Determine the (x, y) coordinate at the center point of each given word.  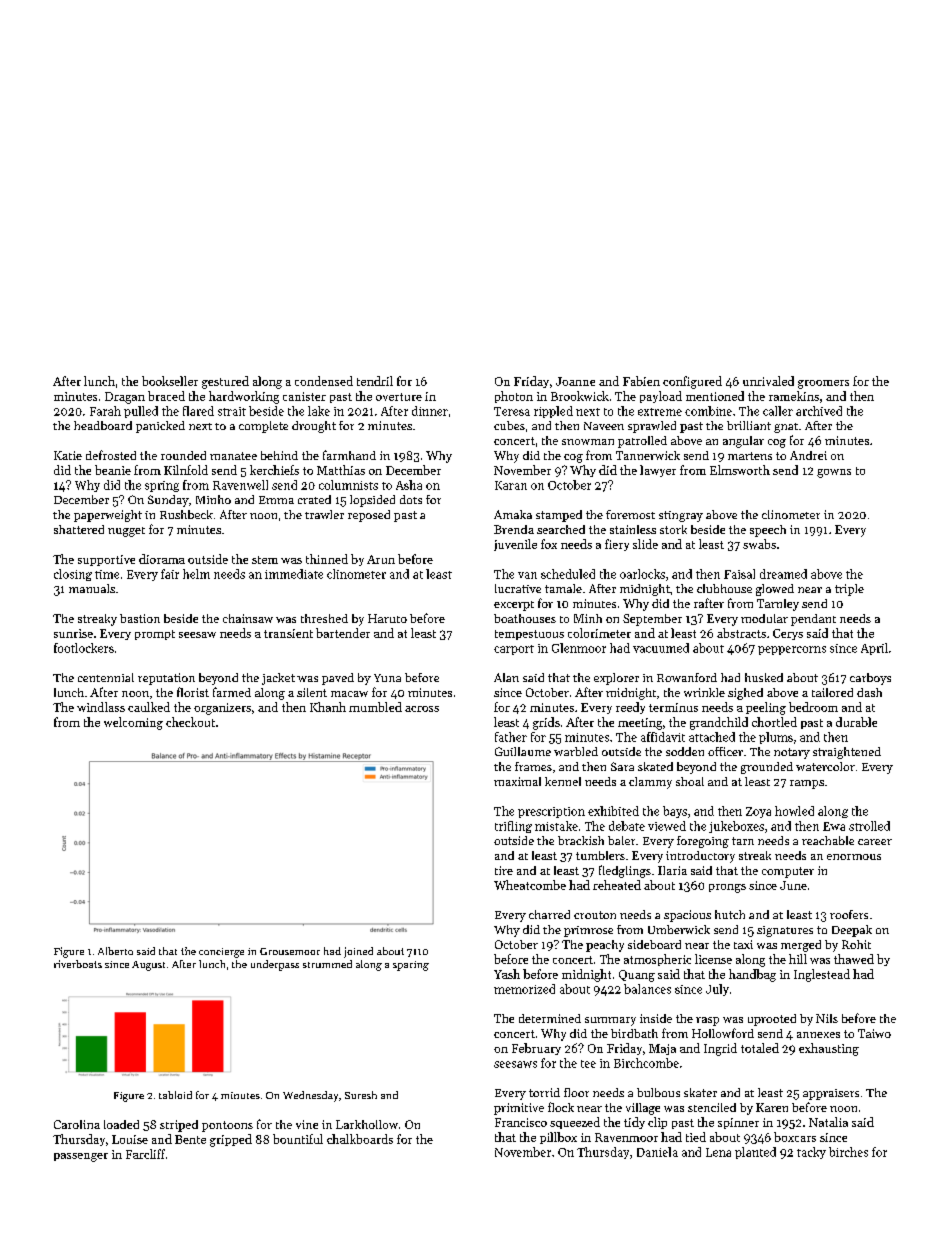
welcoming (133, 723)
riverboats (78, 964)
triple (849, 590)
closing (73, 575)
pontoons (227, 1126)
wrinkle (704, 692)
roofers (849, 914)
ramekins (794, 396)
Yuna (387, 678)
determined (550, 1018)
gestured (225, 382)
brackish (581, 840)
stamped (559, 516)
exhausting (829, 1049)
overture (399, 397)
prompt (155, 635)
